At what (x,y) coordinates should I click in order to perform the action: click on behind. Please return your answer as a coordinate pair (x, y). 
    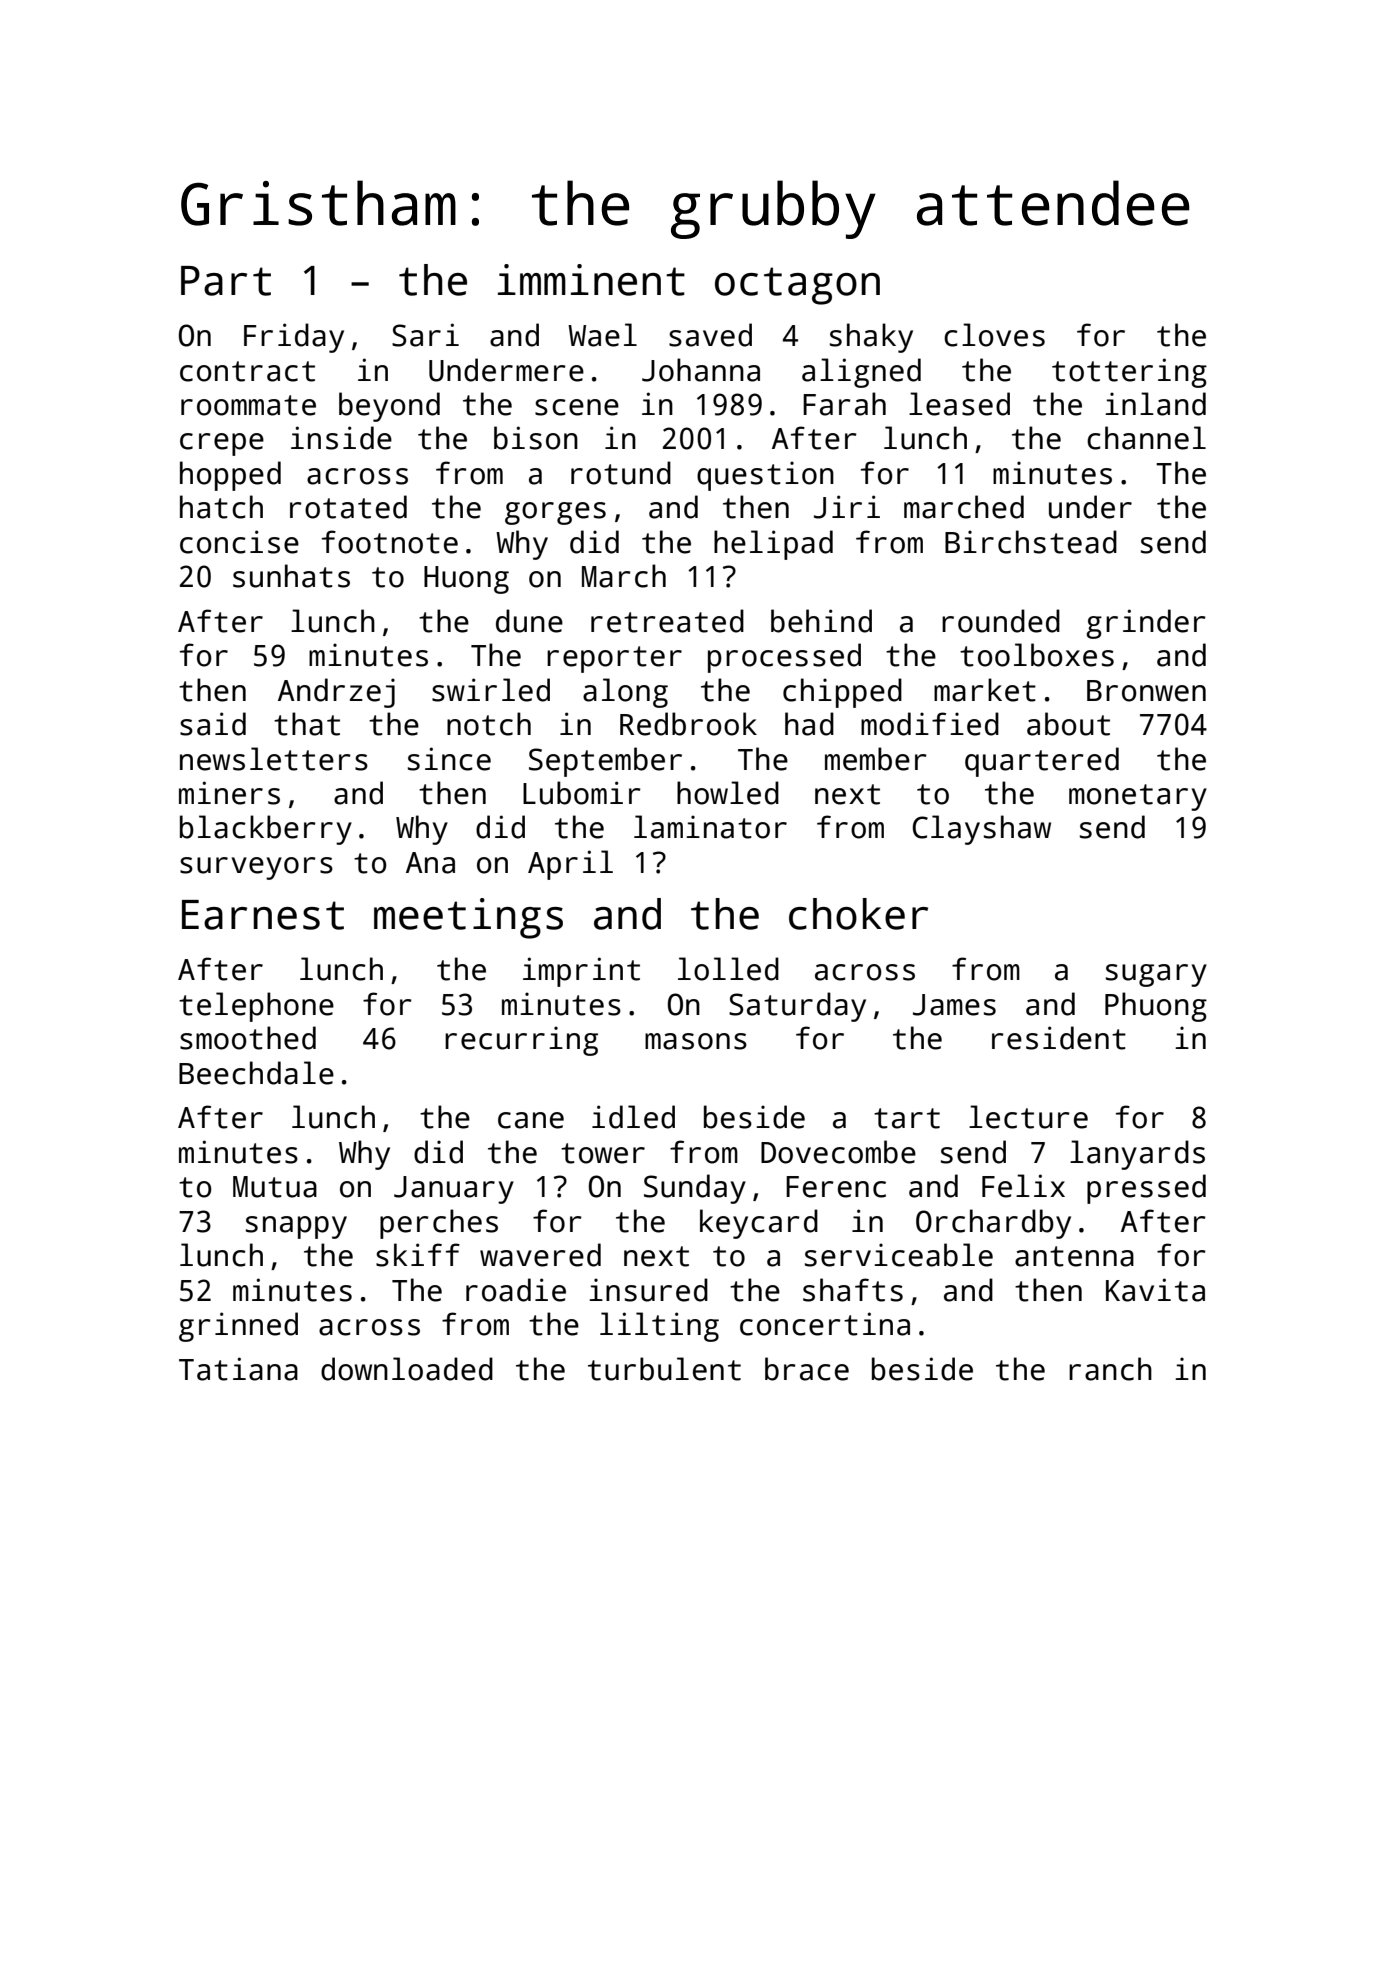
    Looking at the image, I should click on (821, 621).
